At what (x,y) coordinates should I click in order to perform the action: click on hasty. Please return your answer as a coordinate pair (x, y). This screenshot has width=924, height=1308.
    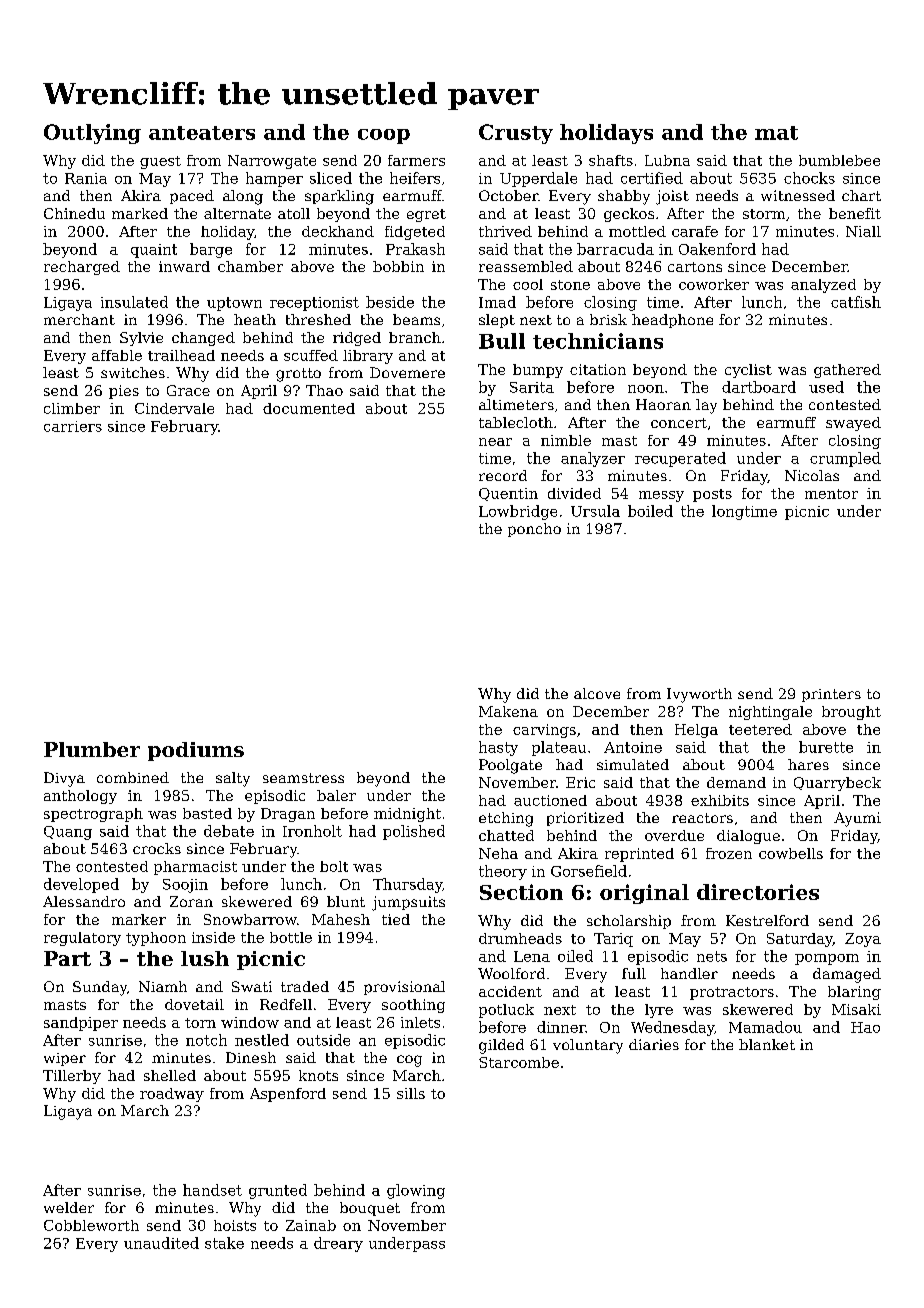
    Looking at the image, I should click on (498, 748).
